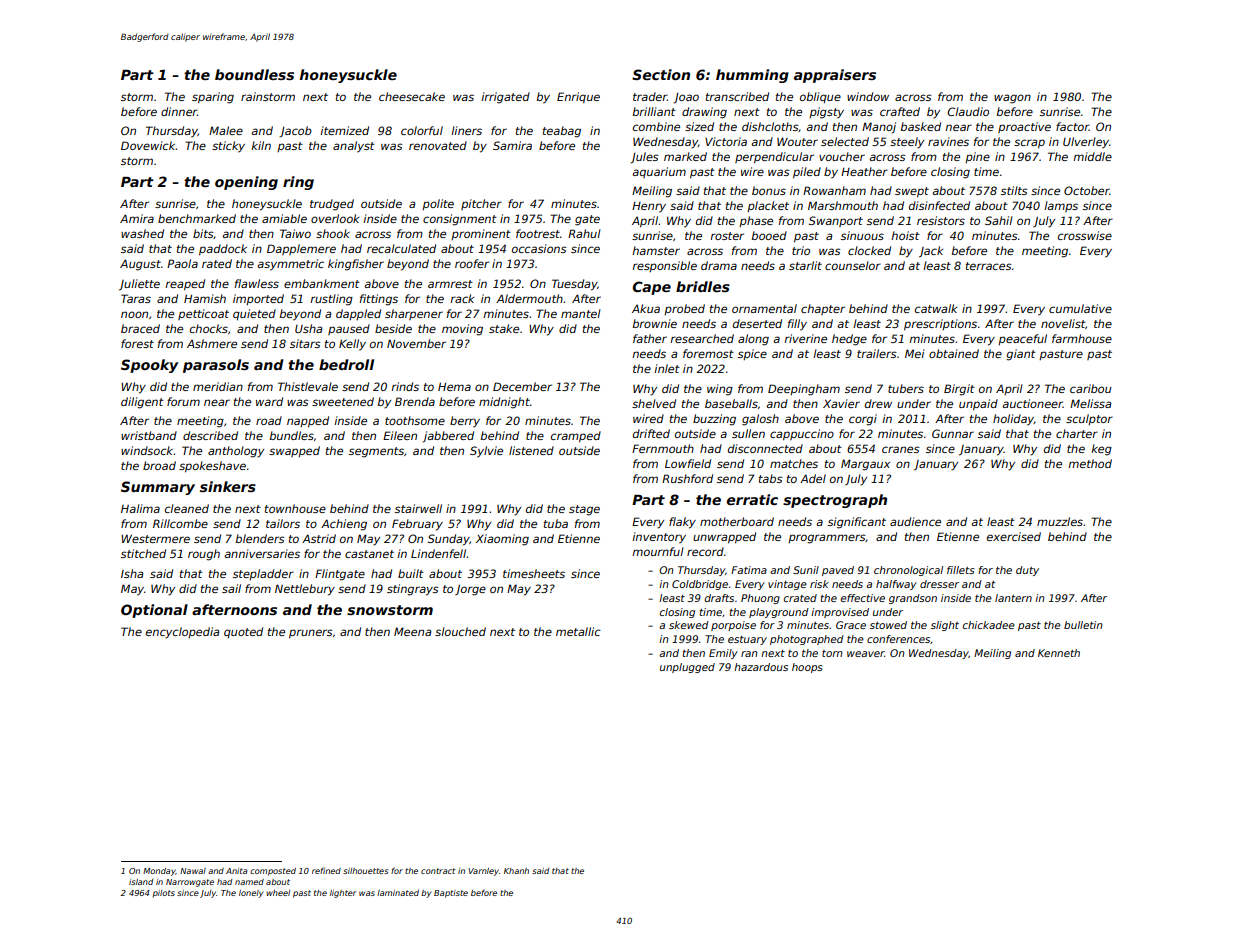 The width and height of the screenshot is (1233, 952). What do you see at coordinates (141, 882) in the screenshot?
I see `island` at bounding box center [141, 882].
